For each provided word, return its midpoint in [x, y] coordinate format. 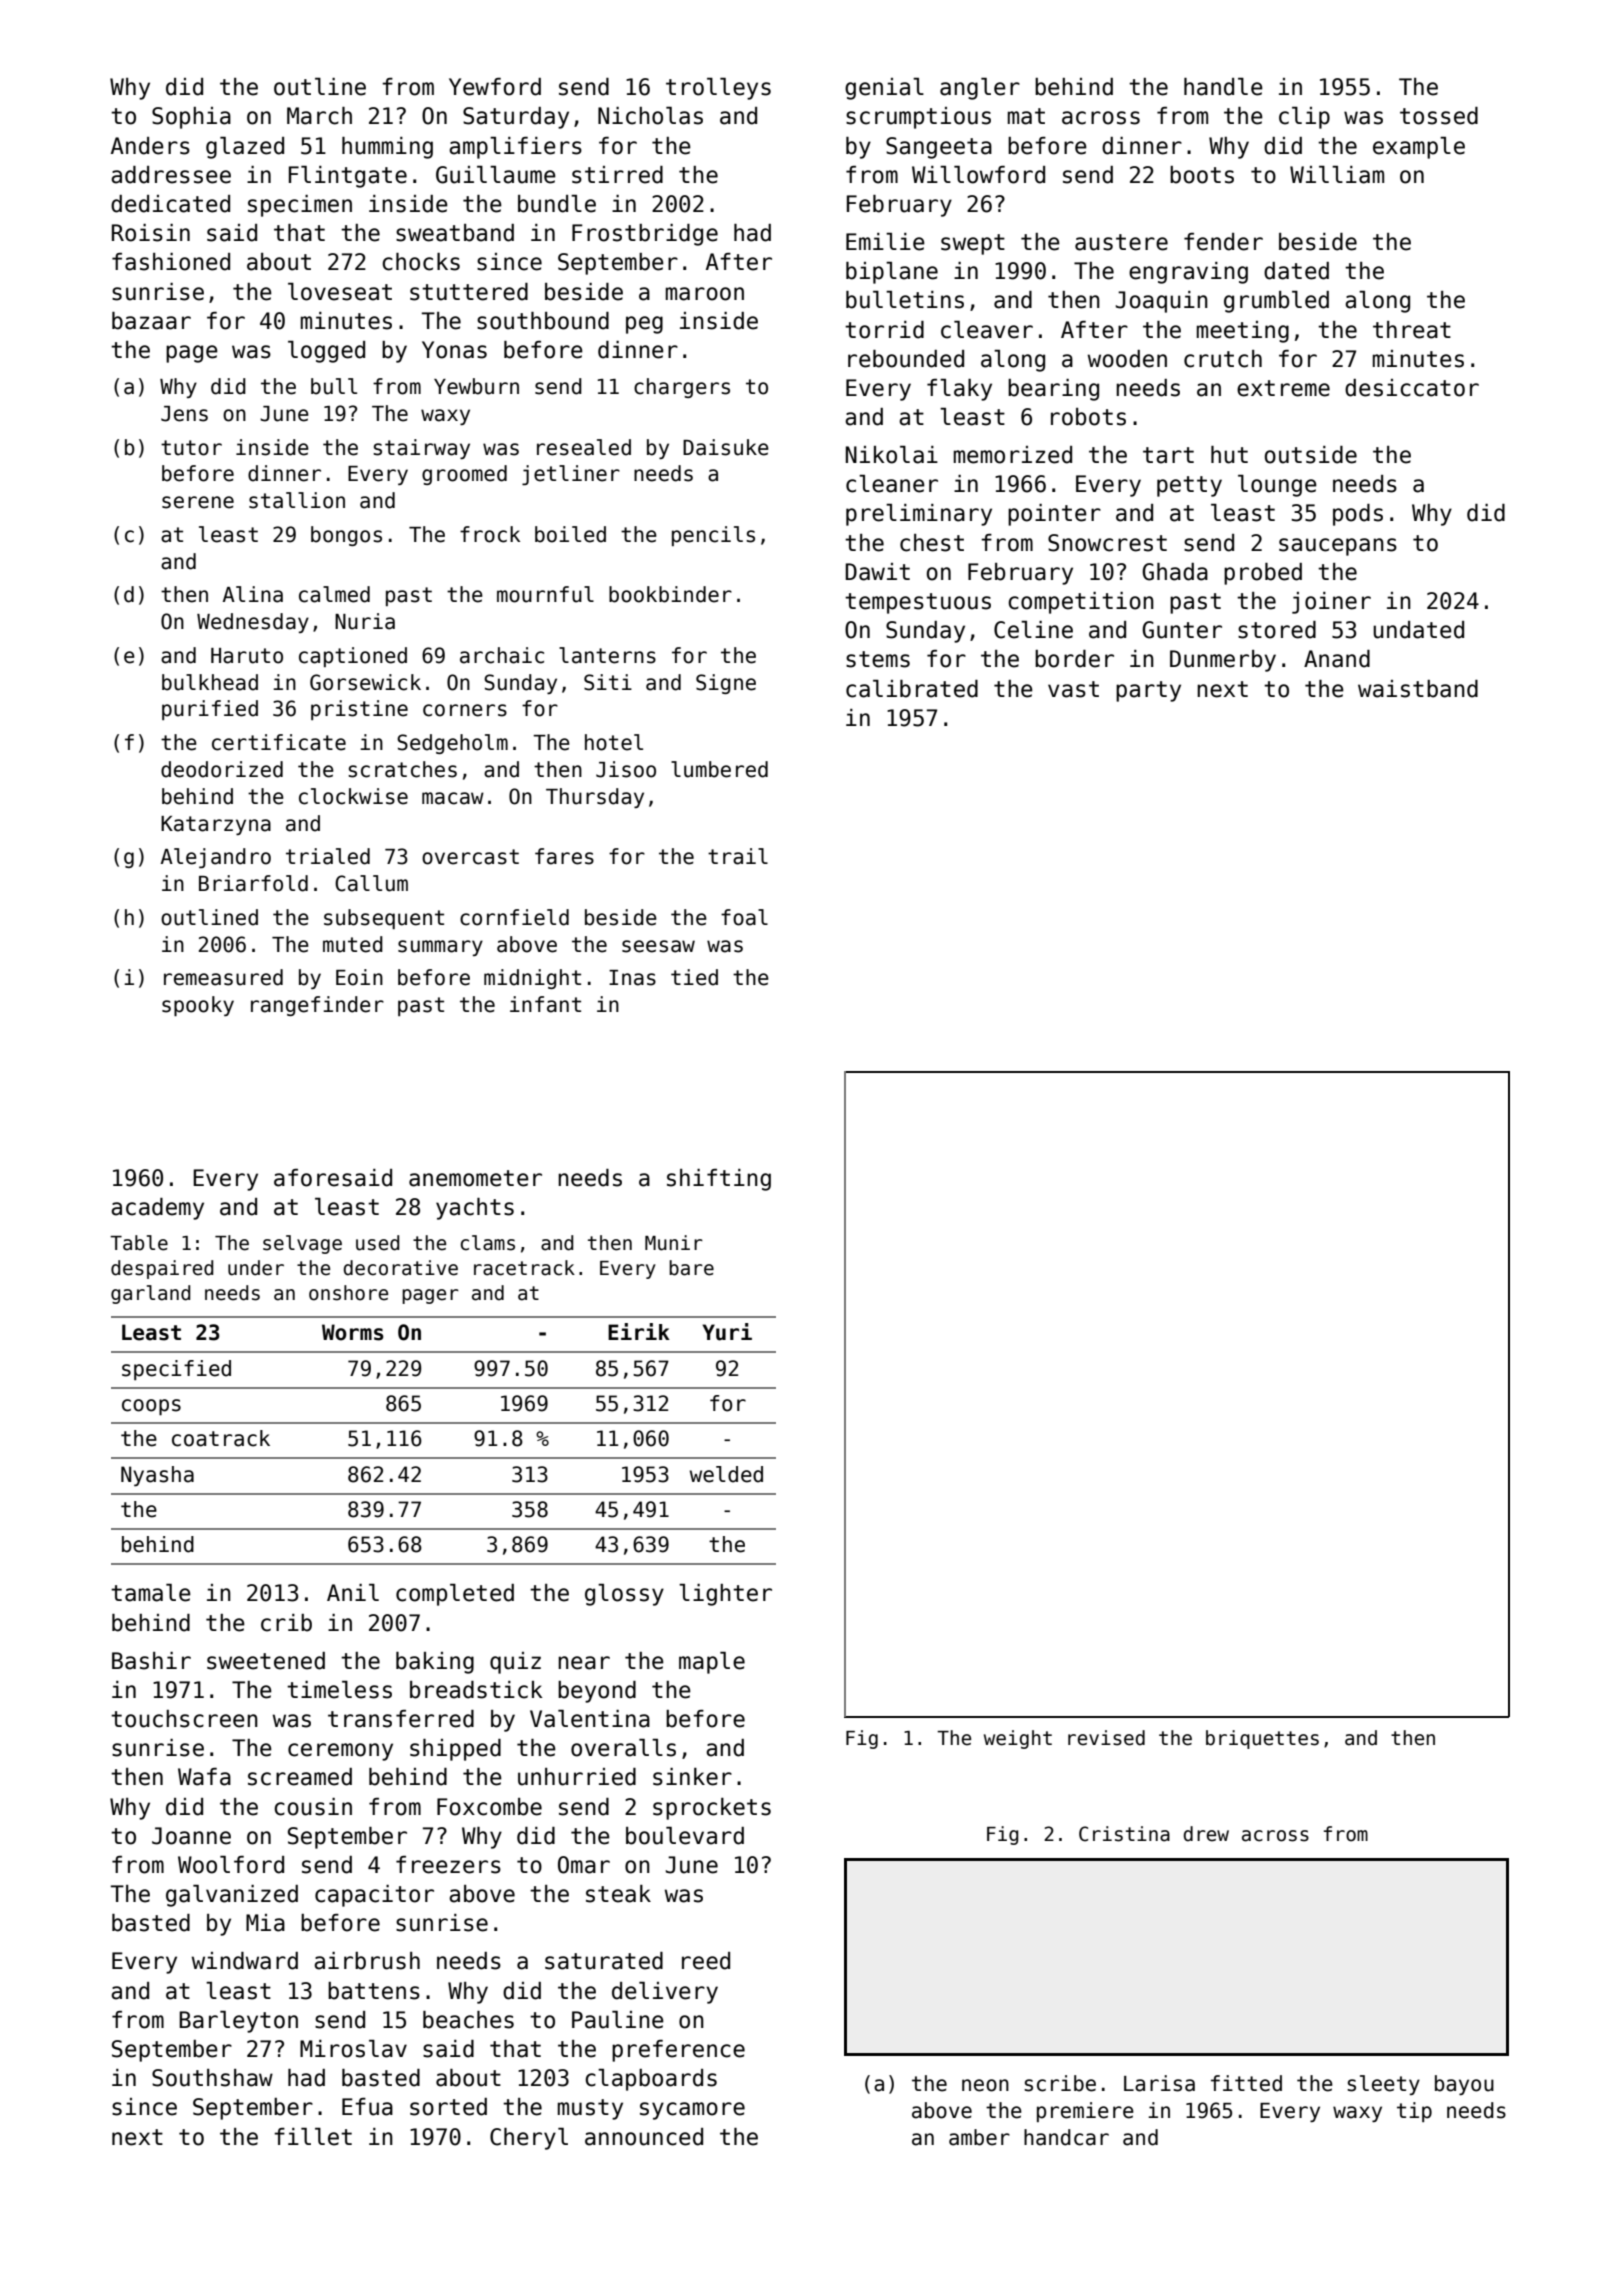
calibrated [912, 689]
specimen [300, 206]
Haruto [247, 656]
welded [726, 1474]
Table [139, 1243]
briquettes [1262, 1739]
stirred [617, 175]
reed [706, 1961]
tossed [1439, 116]
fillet [313, 2137]
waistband [1418, 689]
